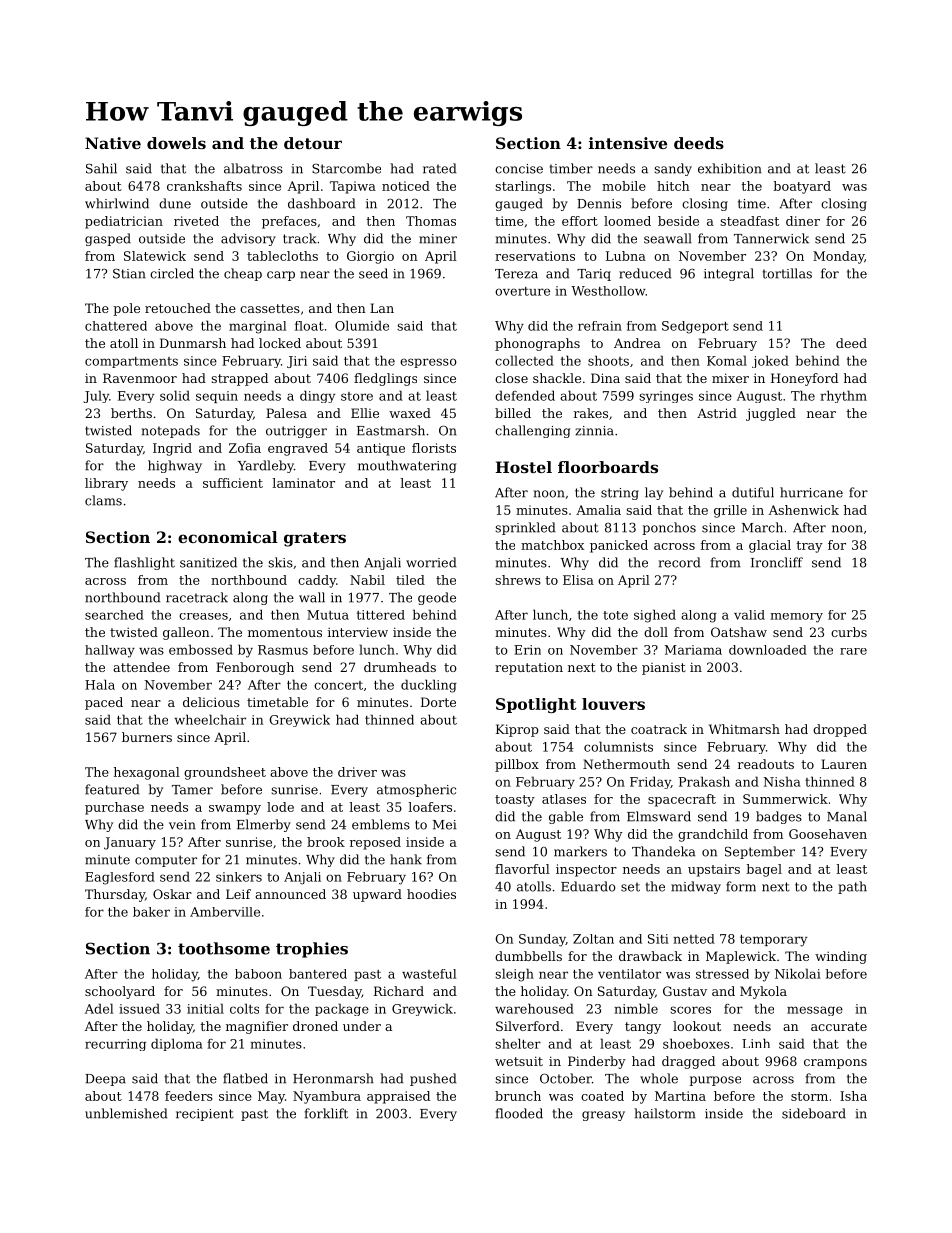 This screenshot has width=952, height=1233. Describe the element at coordinates (115, 1045) in the screenshot. I see `recurring` at that location.
